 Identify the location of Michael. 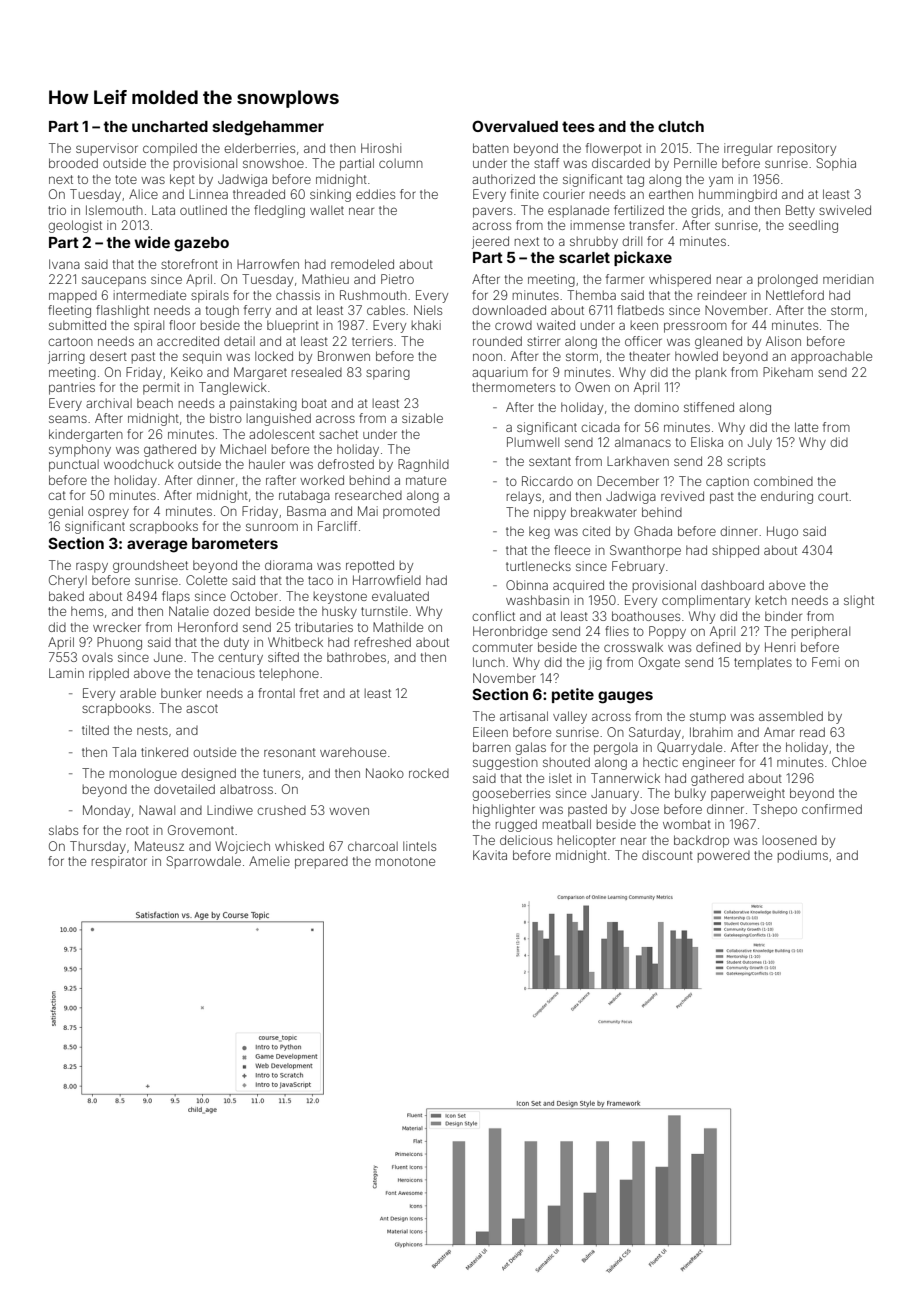
(243, 449).
